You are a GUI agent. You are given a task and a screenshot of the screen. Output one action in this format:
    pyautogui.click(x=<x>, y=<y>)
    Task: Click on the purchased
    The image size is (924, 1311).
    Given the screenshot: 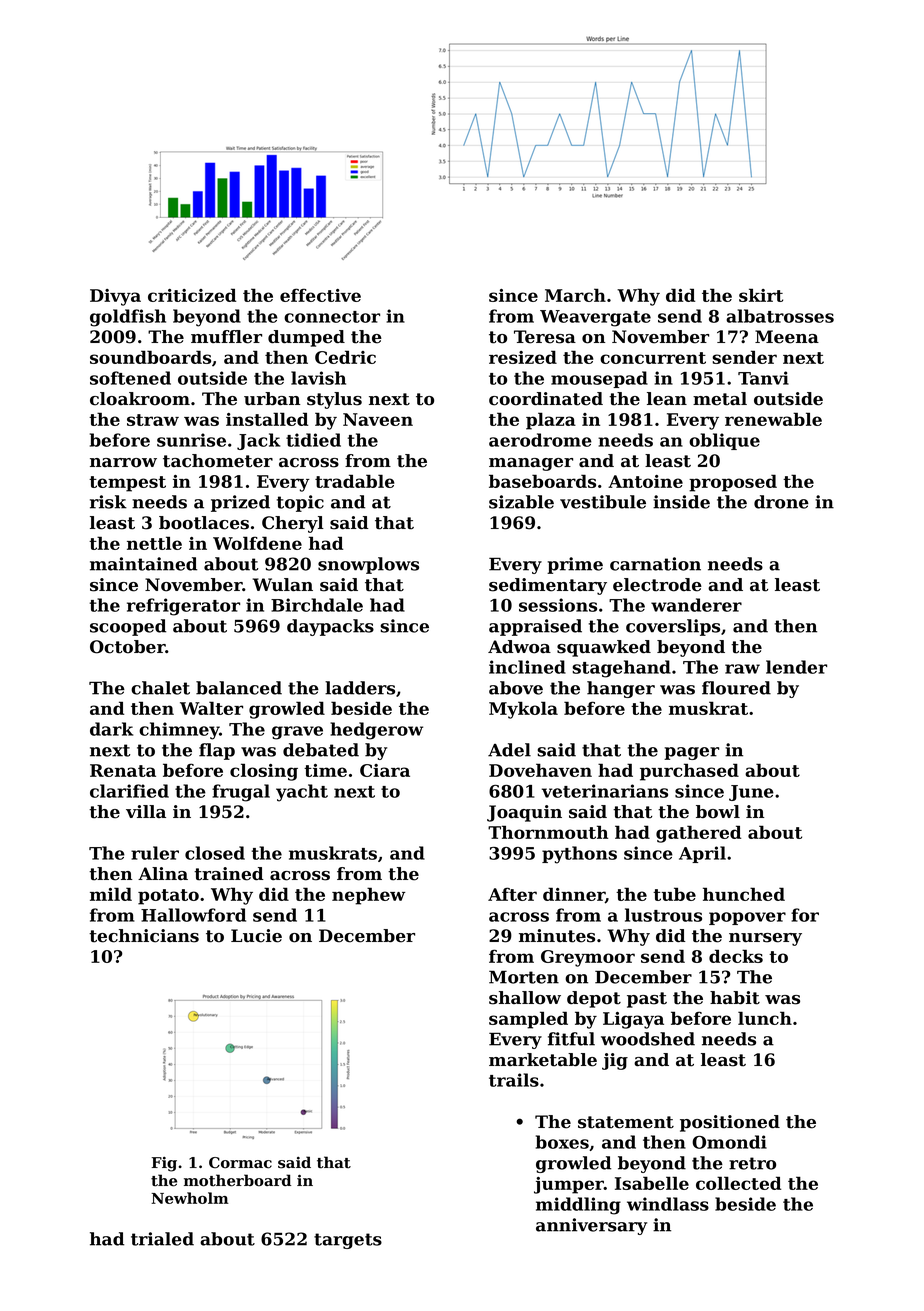 What is the action you would take?
    pyautogui.click(x=689, y=772)
